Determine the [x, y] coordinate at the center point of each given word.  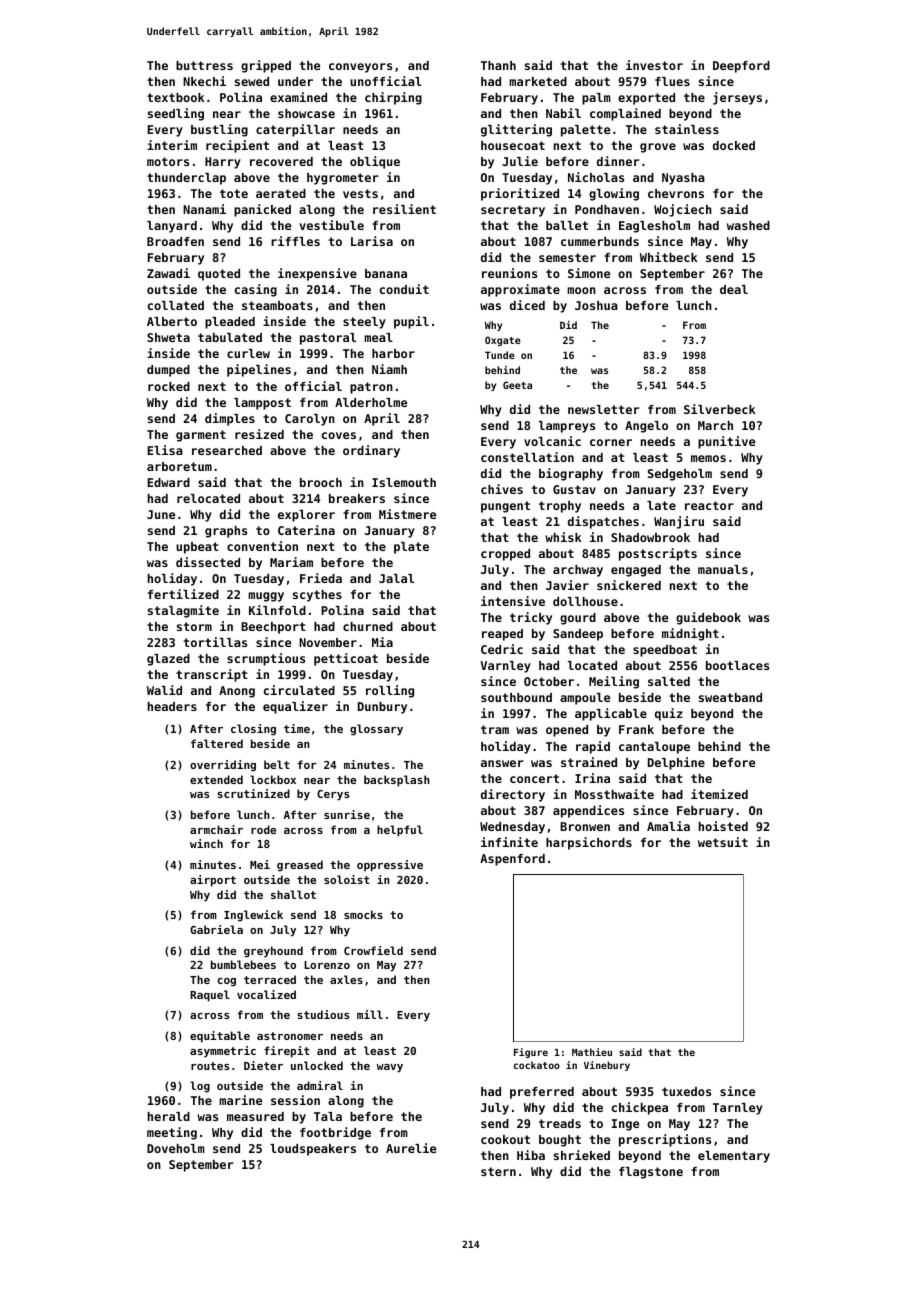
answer [502, 763]
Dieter [263, 1065]
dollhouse [585, 601]
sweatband [730, 697]
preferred [542, 1093]
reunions [509, 273]
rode [263, 829]
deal [734, 289]
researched [227, 450]
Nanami [204, 209]
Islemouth [404, 482]
